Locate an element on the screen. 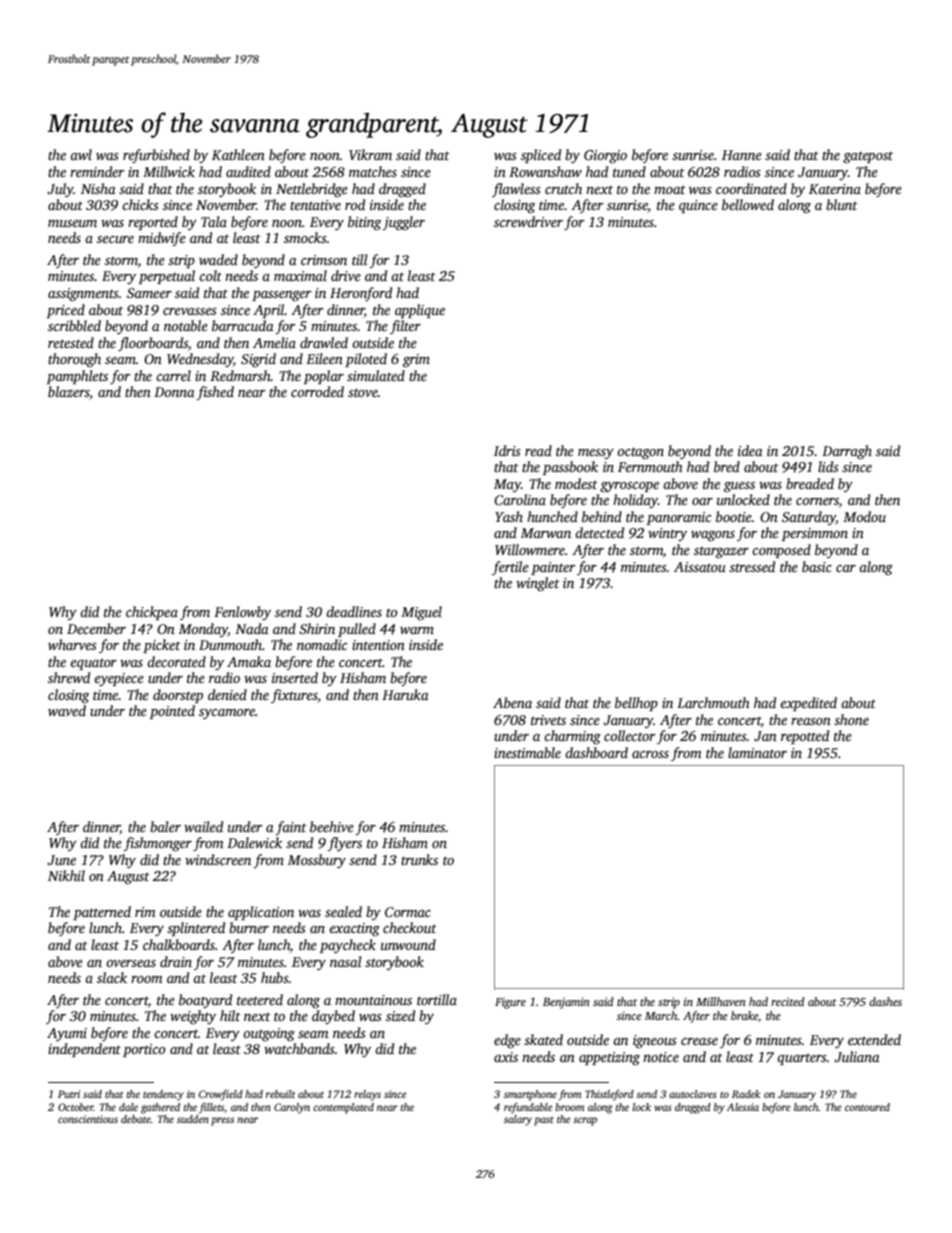  overseas is located at coordinates (131, 963).
